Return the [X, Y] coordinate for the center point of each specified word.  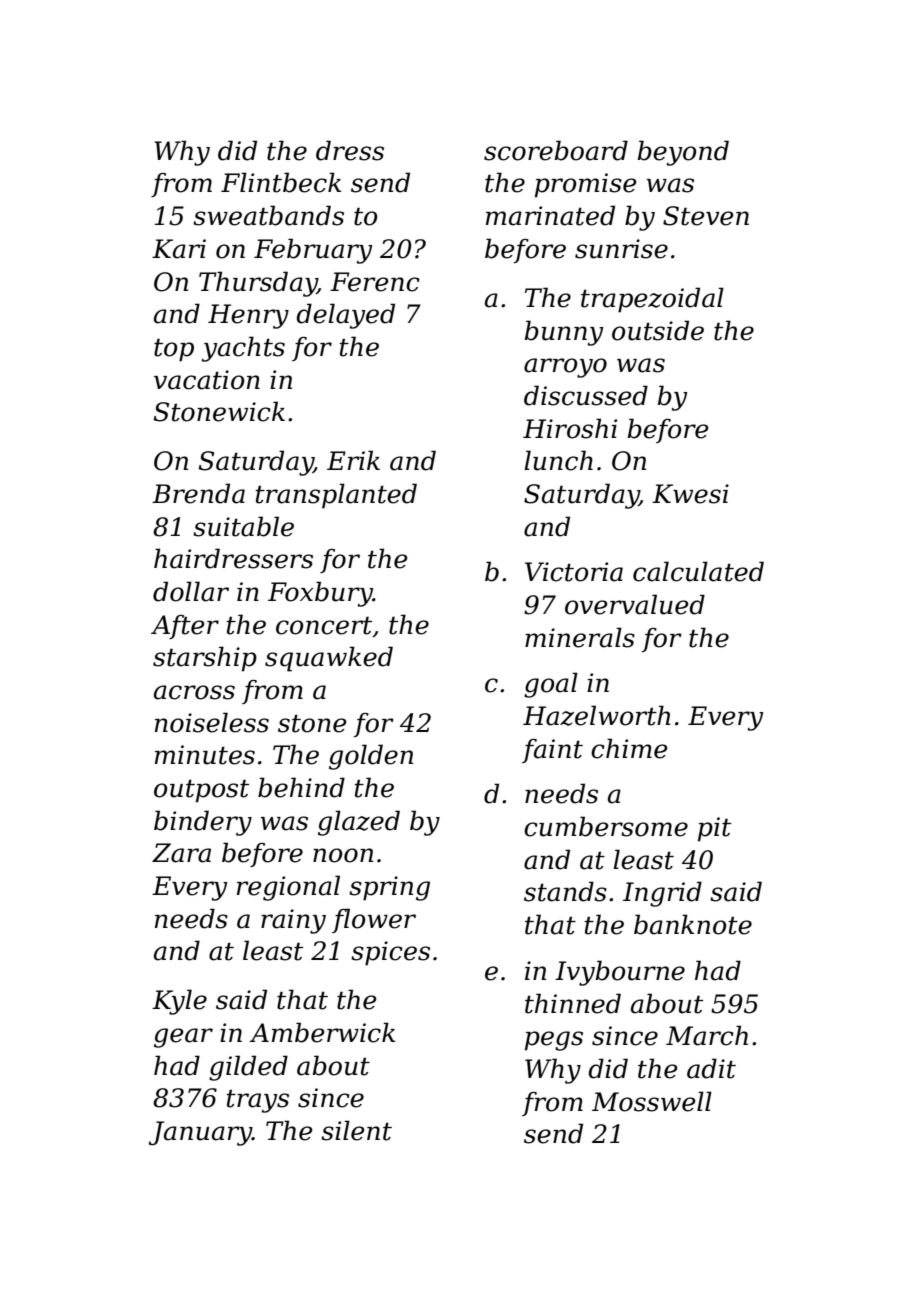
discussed [586, 395]
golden [371, 757]
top [174, 350]
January [200, 1133]
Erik [353, 460]
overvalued [635, 604]
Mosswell [652, 1101]
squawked [329, 659]
